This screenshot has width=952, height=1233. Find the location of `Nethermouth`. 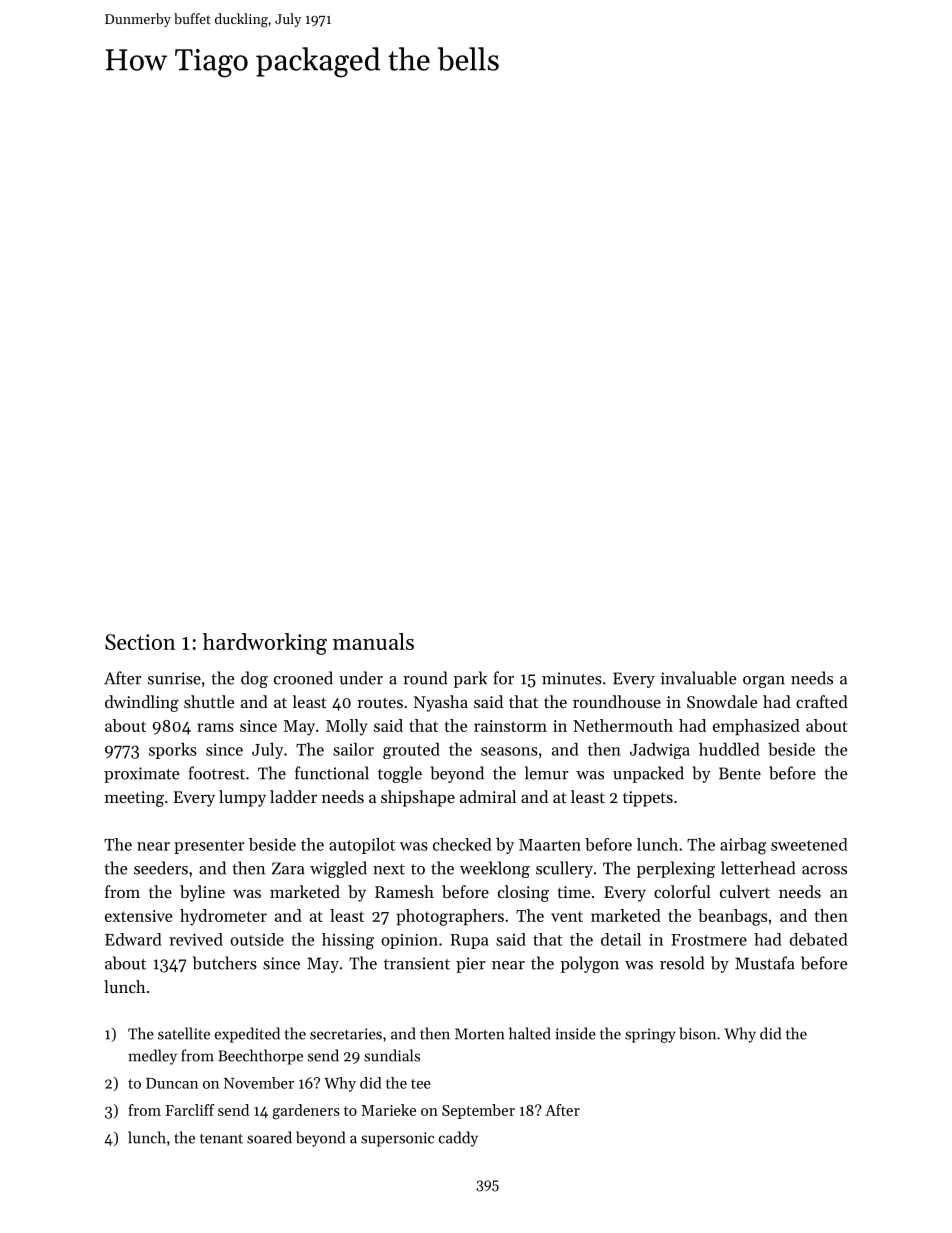

Nethermouth is located at coordinates (623, 725).
